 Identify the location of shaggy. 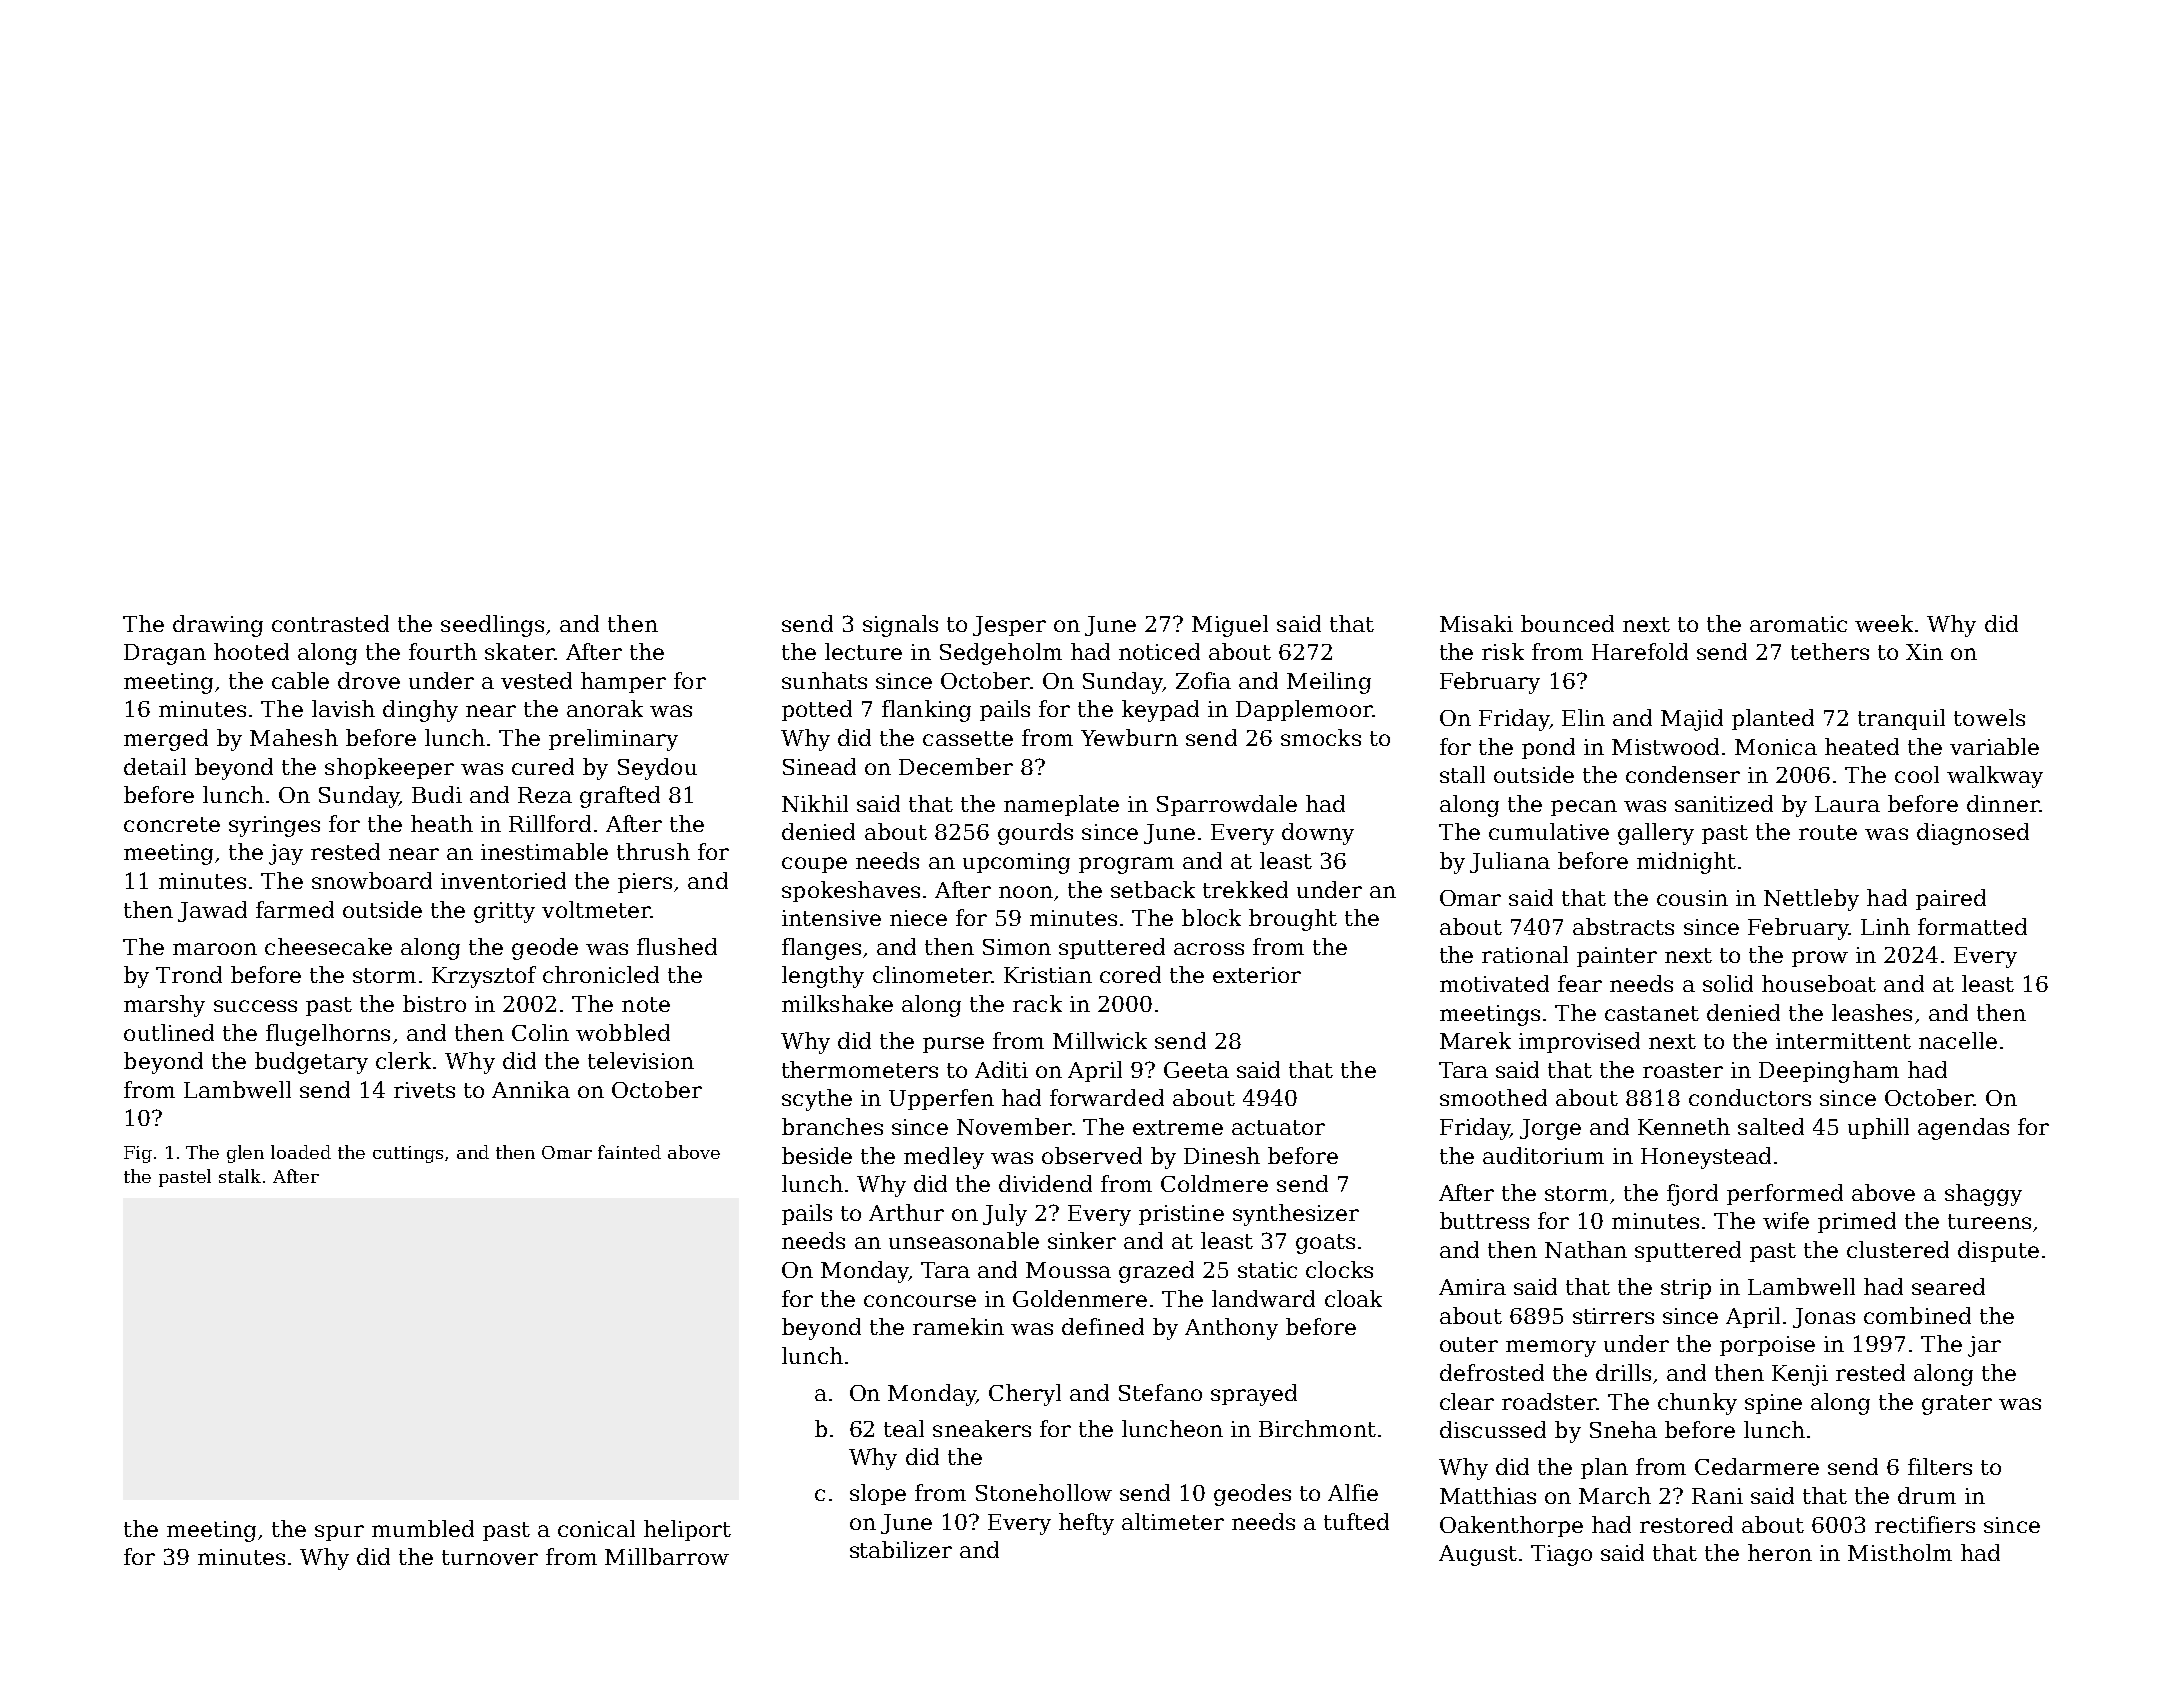
(1983, 1195).
